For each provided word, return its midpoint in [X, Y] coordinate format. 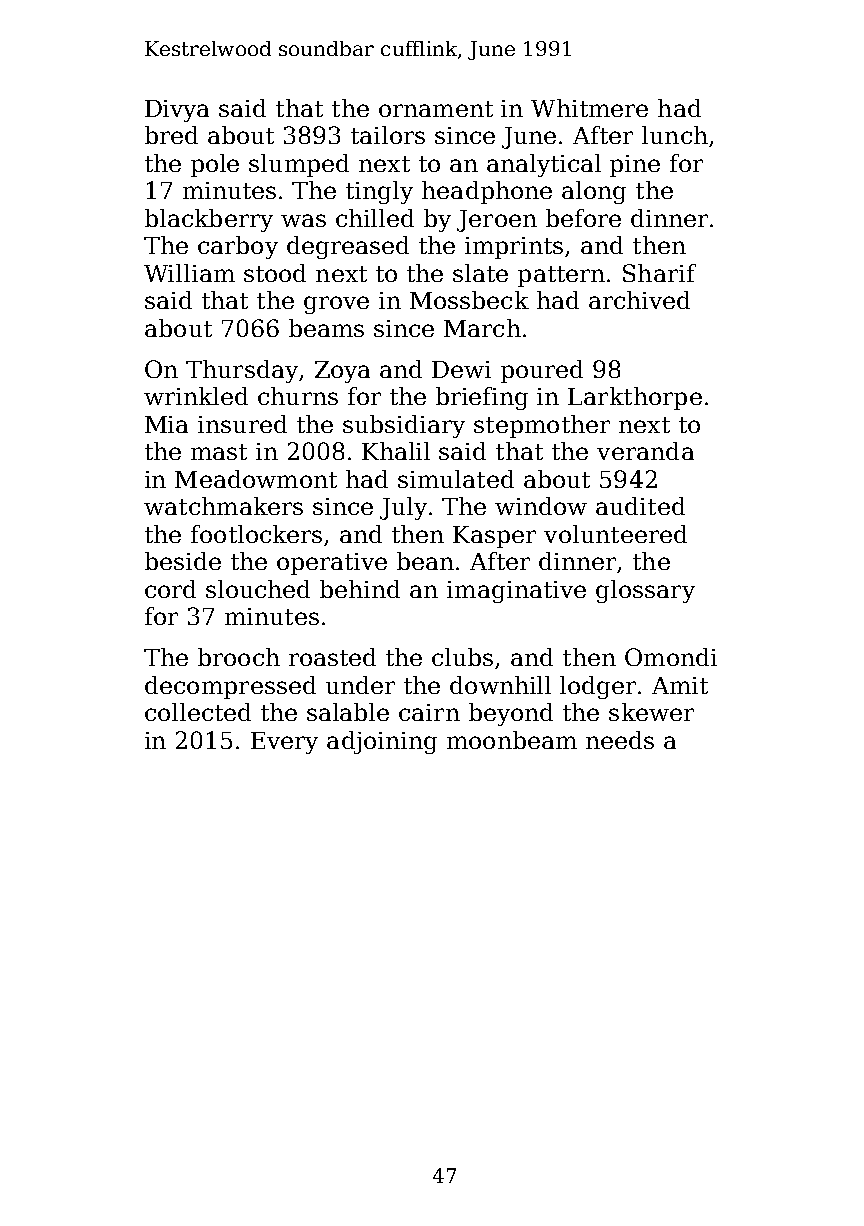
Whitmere [589, 108]
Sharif [659, 273]
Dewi [461, 369]
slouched [258, 589]
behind [360, 589]
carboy [238, 247]
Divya [177, 111]
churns [298, 396]
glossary [645, 591]
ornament [436, 109]
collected [198, 712]
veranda [645, 451]
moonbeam [512, 740]
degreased [348, 247]
